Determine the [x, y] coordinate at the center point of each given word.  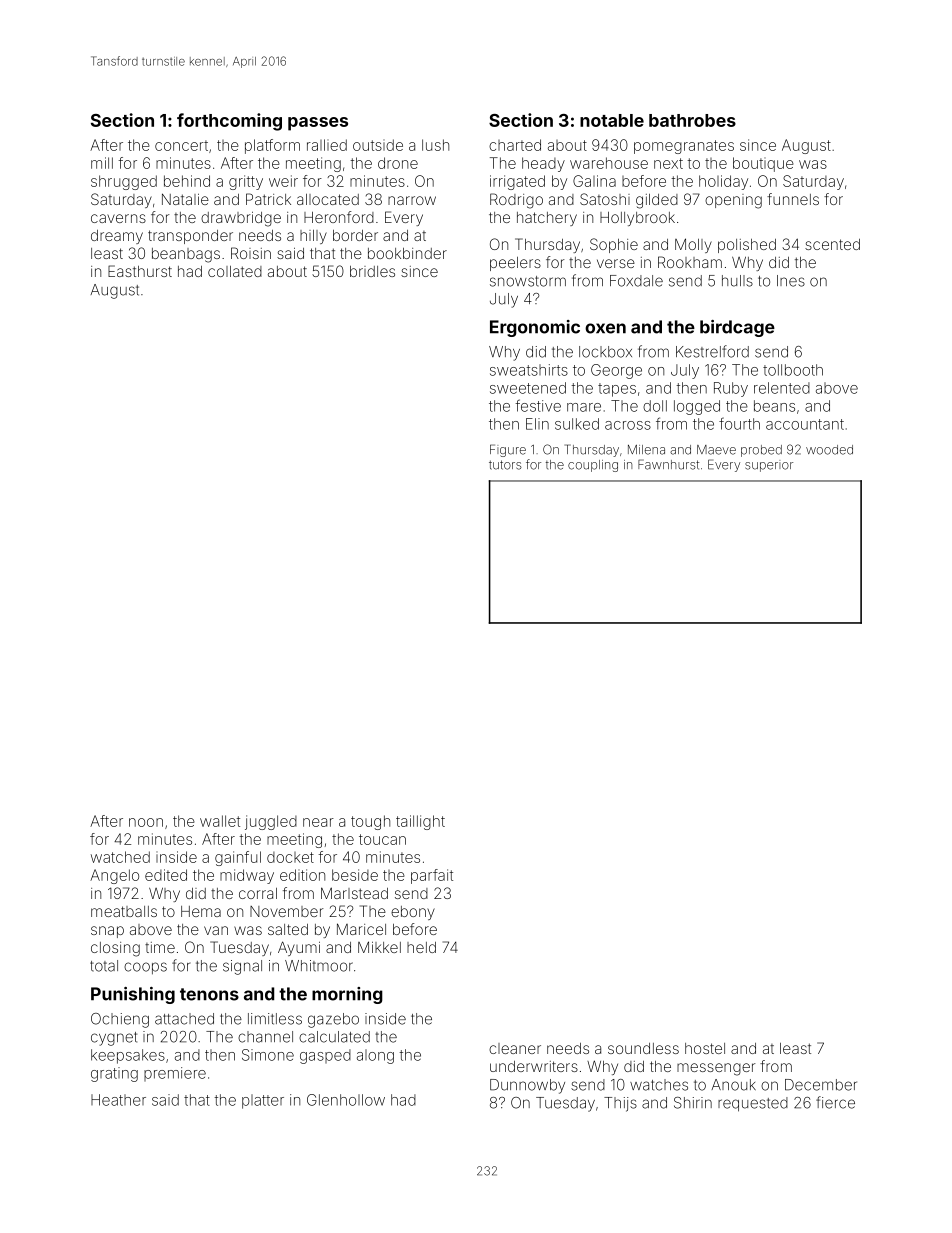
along [375, 1056]
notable [612, 120]
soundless [643, 1048]
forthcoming [229, 122]
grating [114, 1074]
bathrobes [692, 120]
